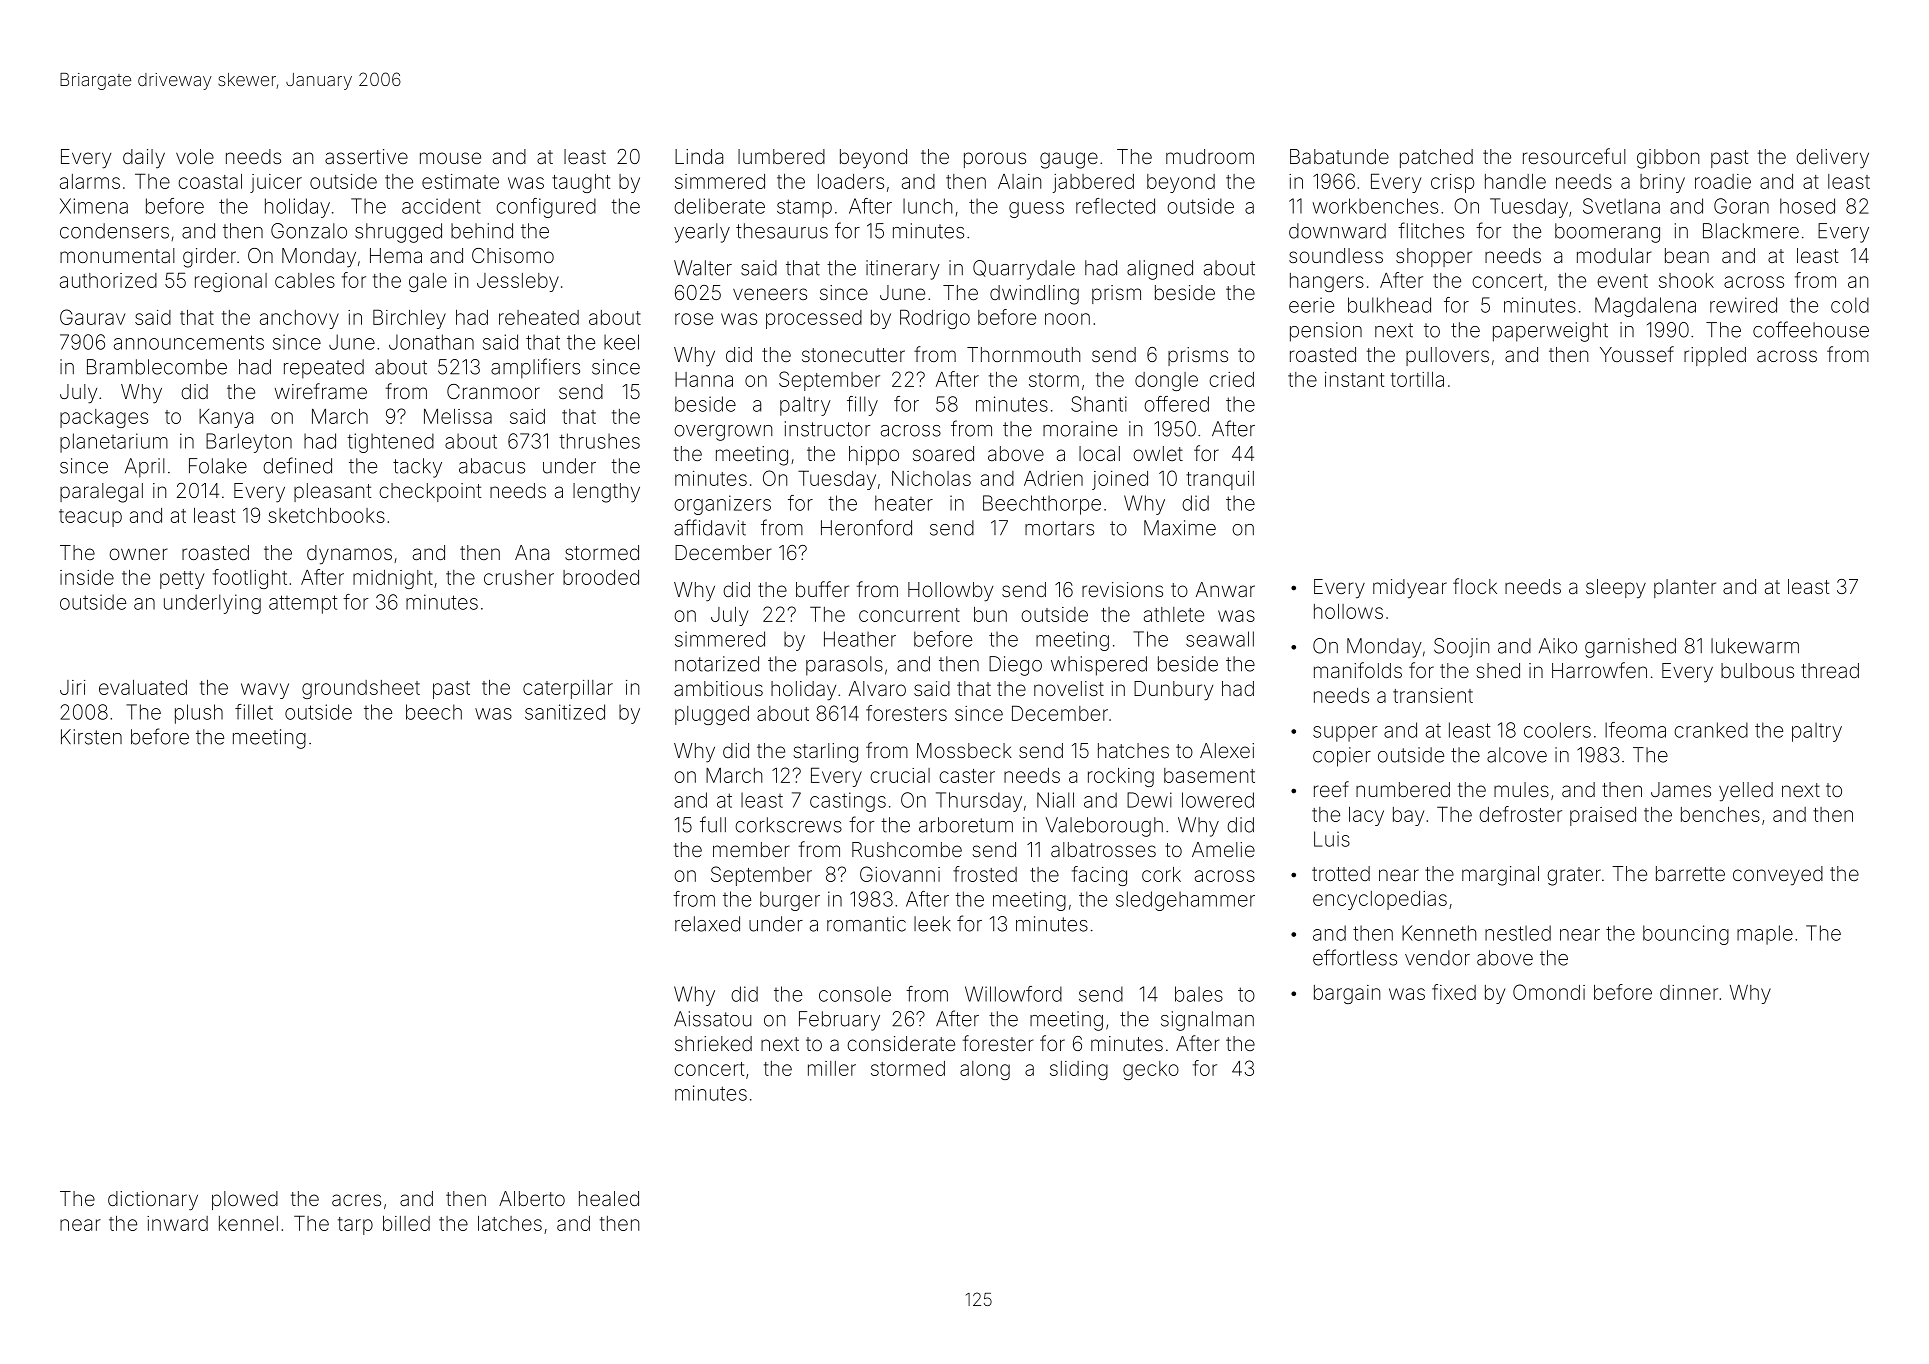 This image has width=1929, height=1364. Describe the element at coordinates (1616, 589) in the image. I see `sleepy` at that location.
